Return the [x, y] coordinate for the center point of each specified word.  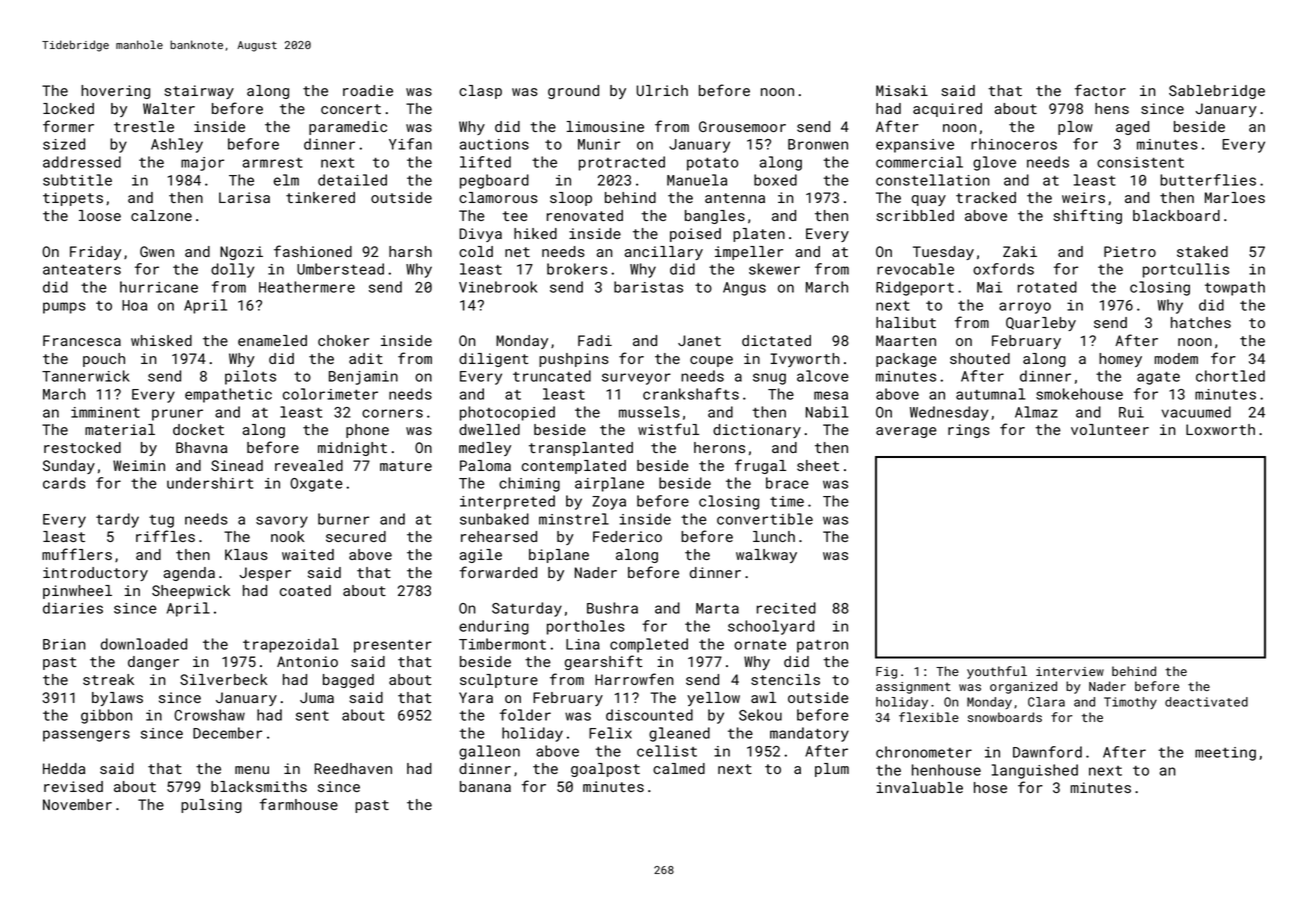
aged [1132, 128]
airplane [609, 484]
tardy [117, 520]
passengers [86, 736]
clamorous [498, 197]
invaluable [920, 787]
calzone [161, 215]
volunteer [1110, 429]
